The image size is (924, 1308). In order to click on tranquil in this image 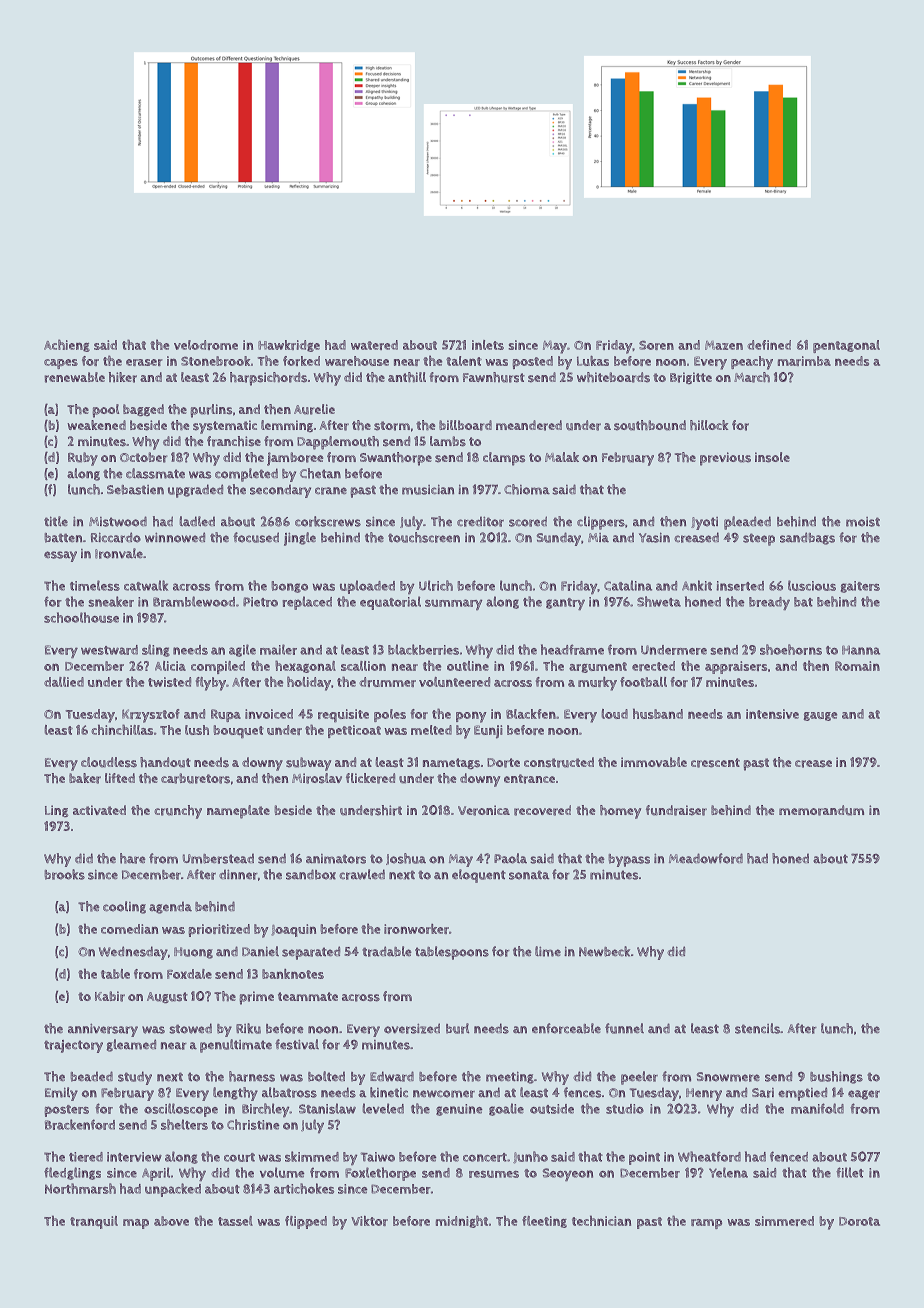, I will do `click(94, 1222)`.
